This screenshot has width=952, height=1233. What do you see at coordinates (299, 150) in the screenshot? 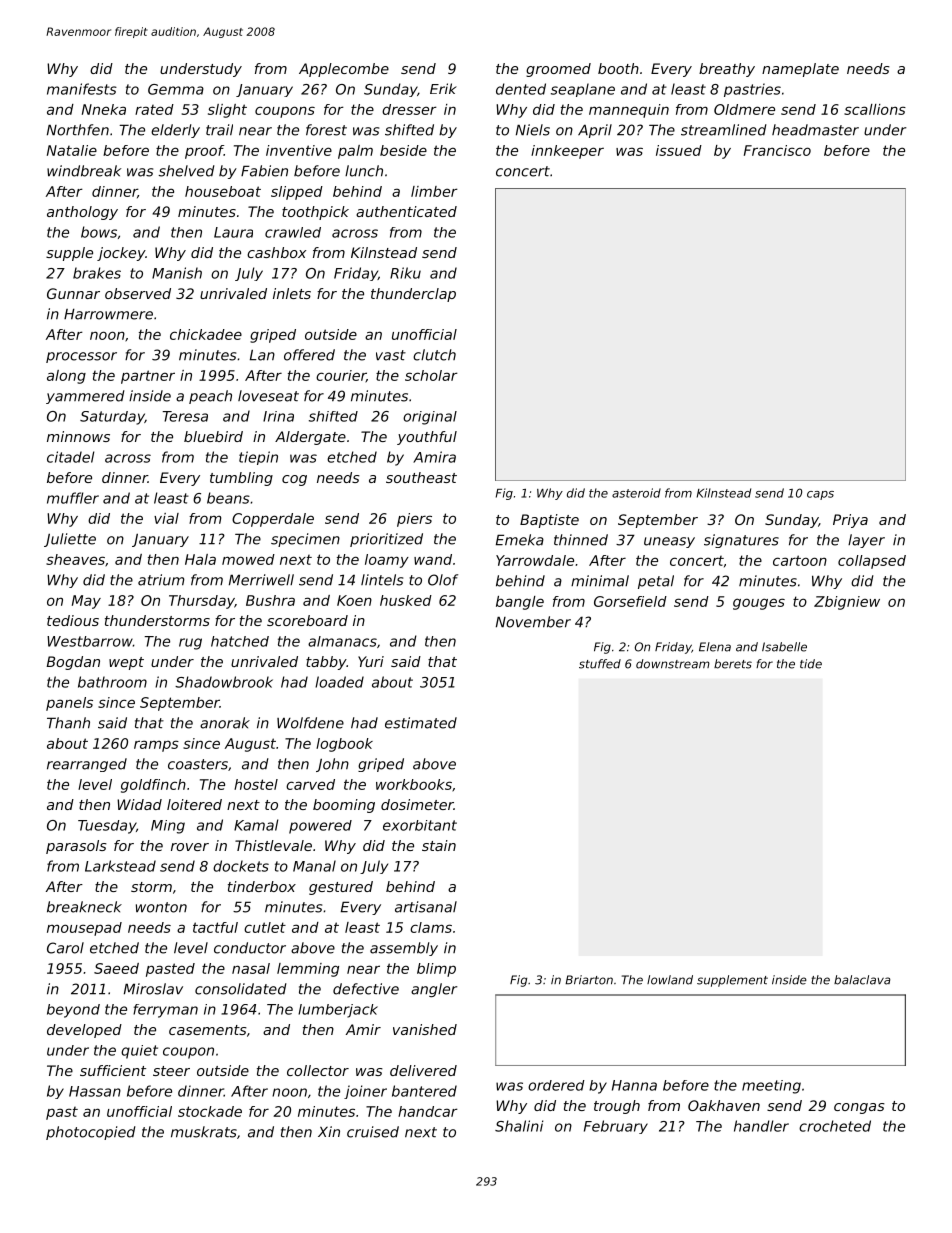
I see `inventive` at bounding box center [299, 150].
